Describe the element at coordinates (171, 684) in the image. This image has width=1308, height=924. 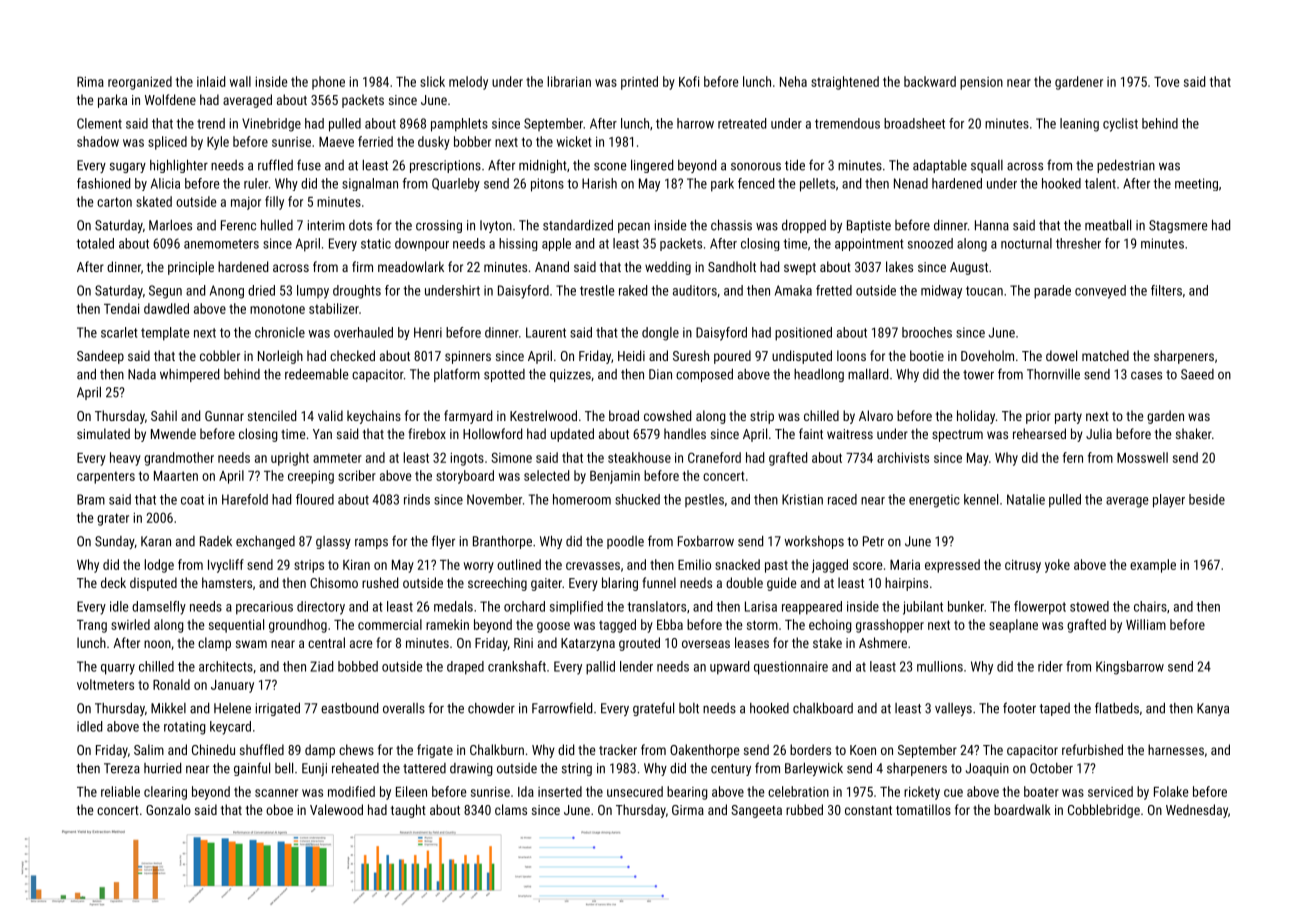
I see `Ronald` at that location.
